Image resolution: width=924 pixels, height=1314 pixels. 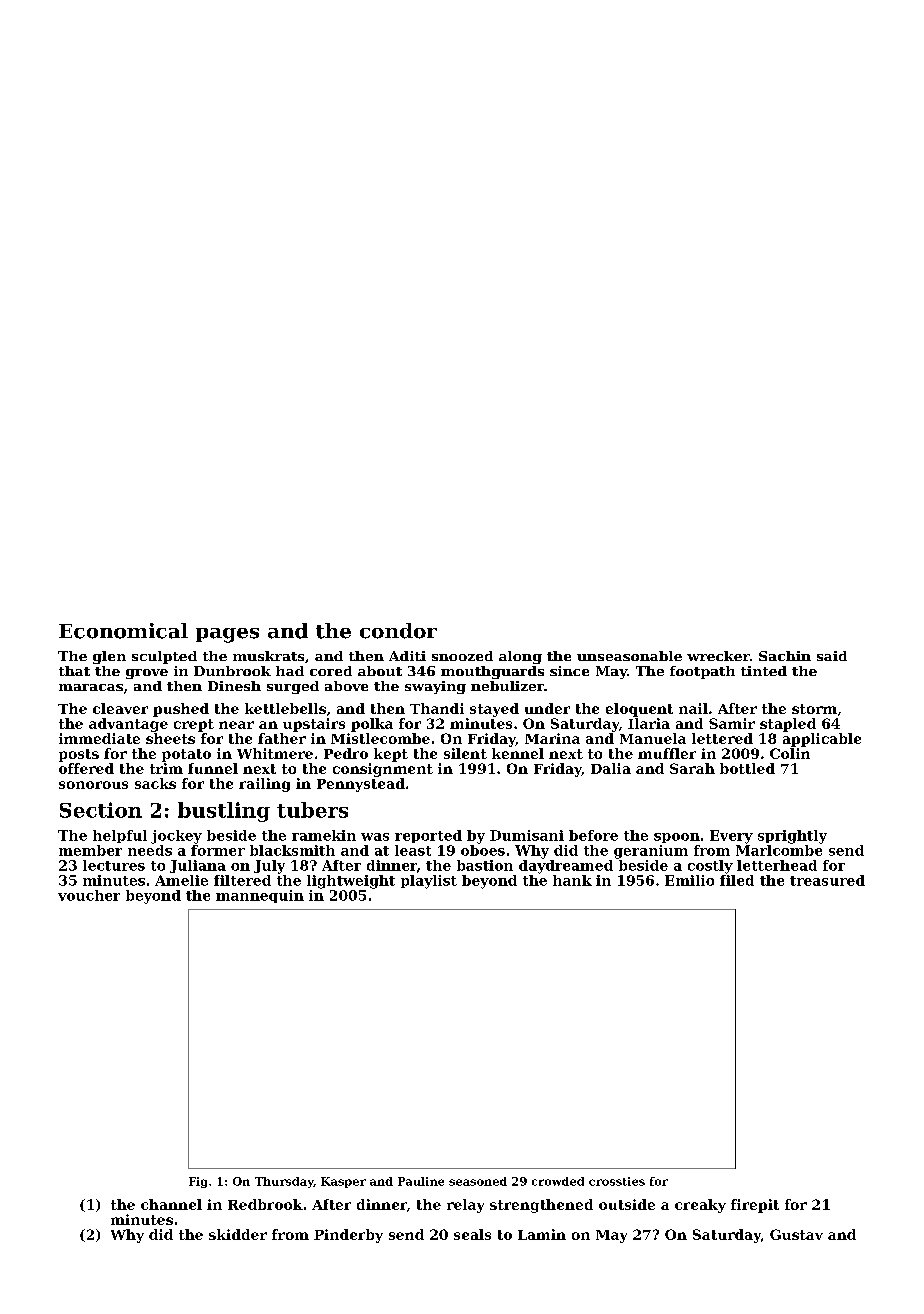 I want to click on lightweight, so click(x=351, y=882).
